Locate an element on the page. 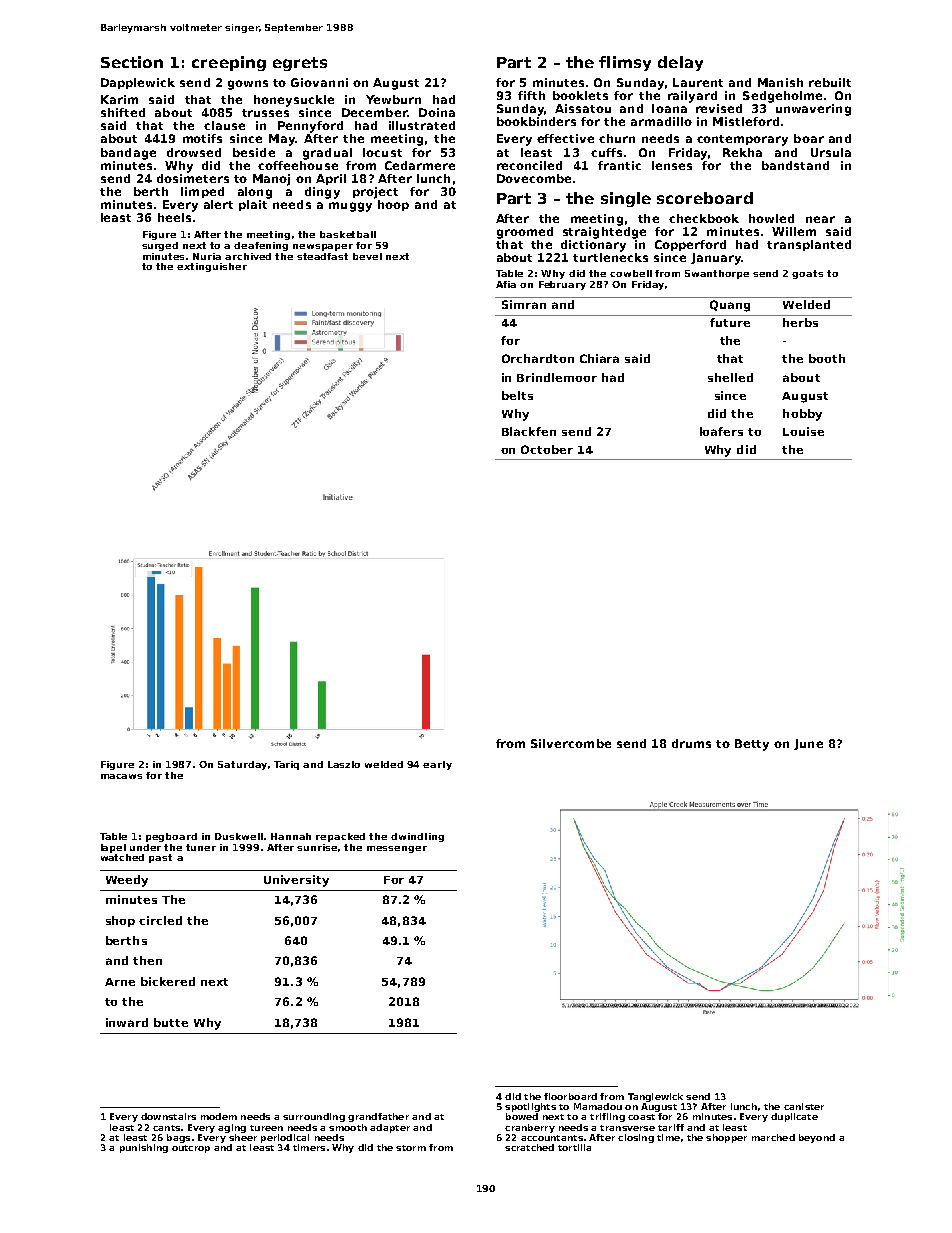 This page has width=952, height=1233. Louise is located at coordinates (803, 431).
